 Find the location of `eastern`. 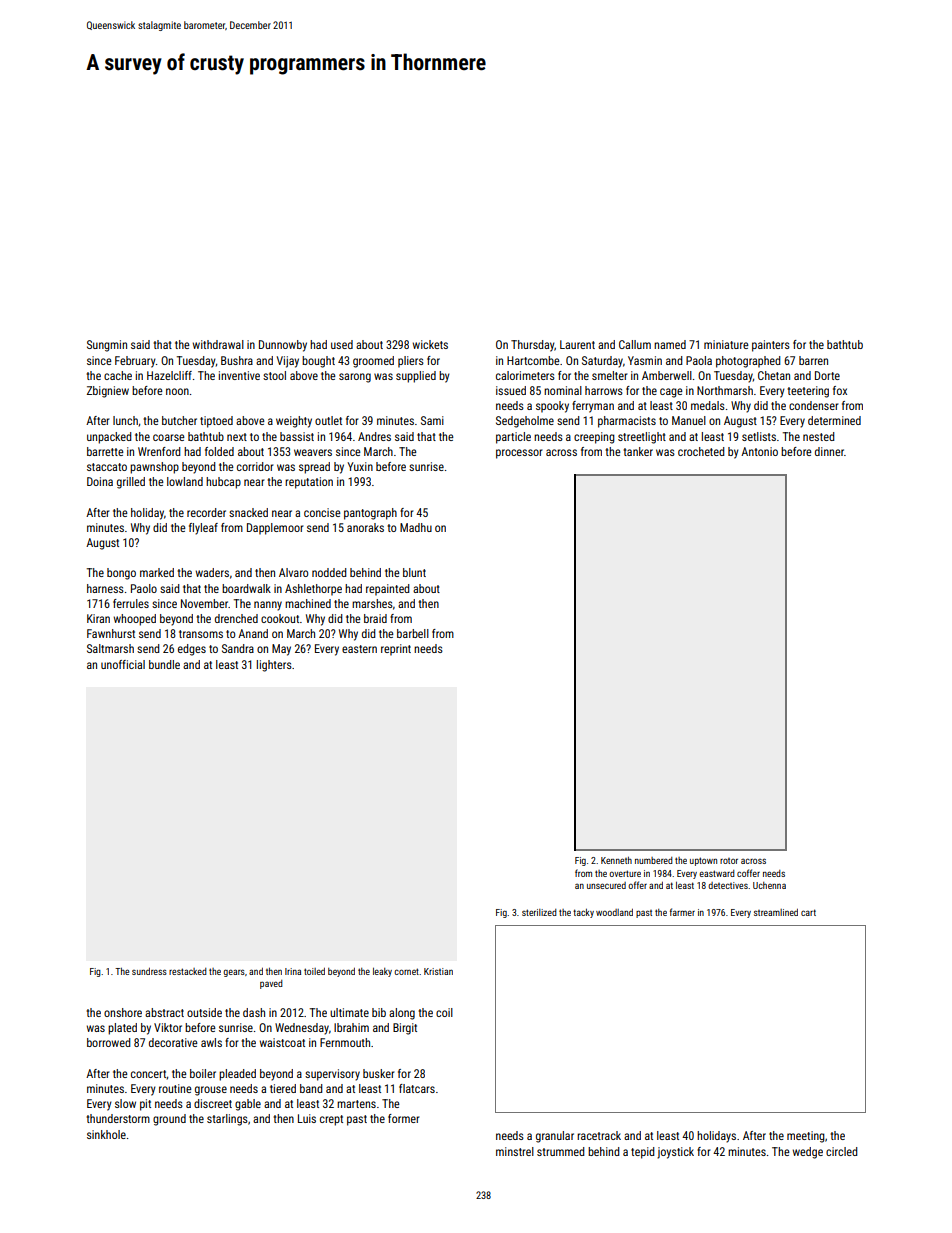

eastern is located at coordinates (359, 649).
